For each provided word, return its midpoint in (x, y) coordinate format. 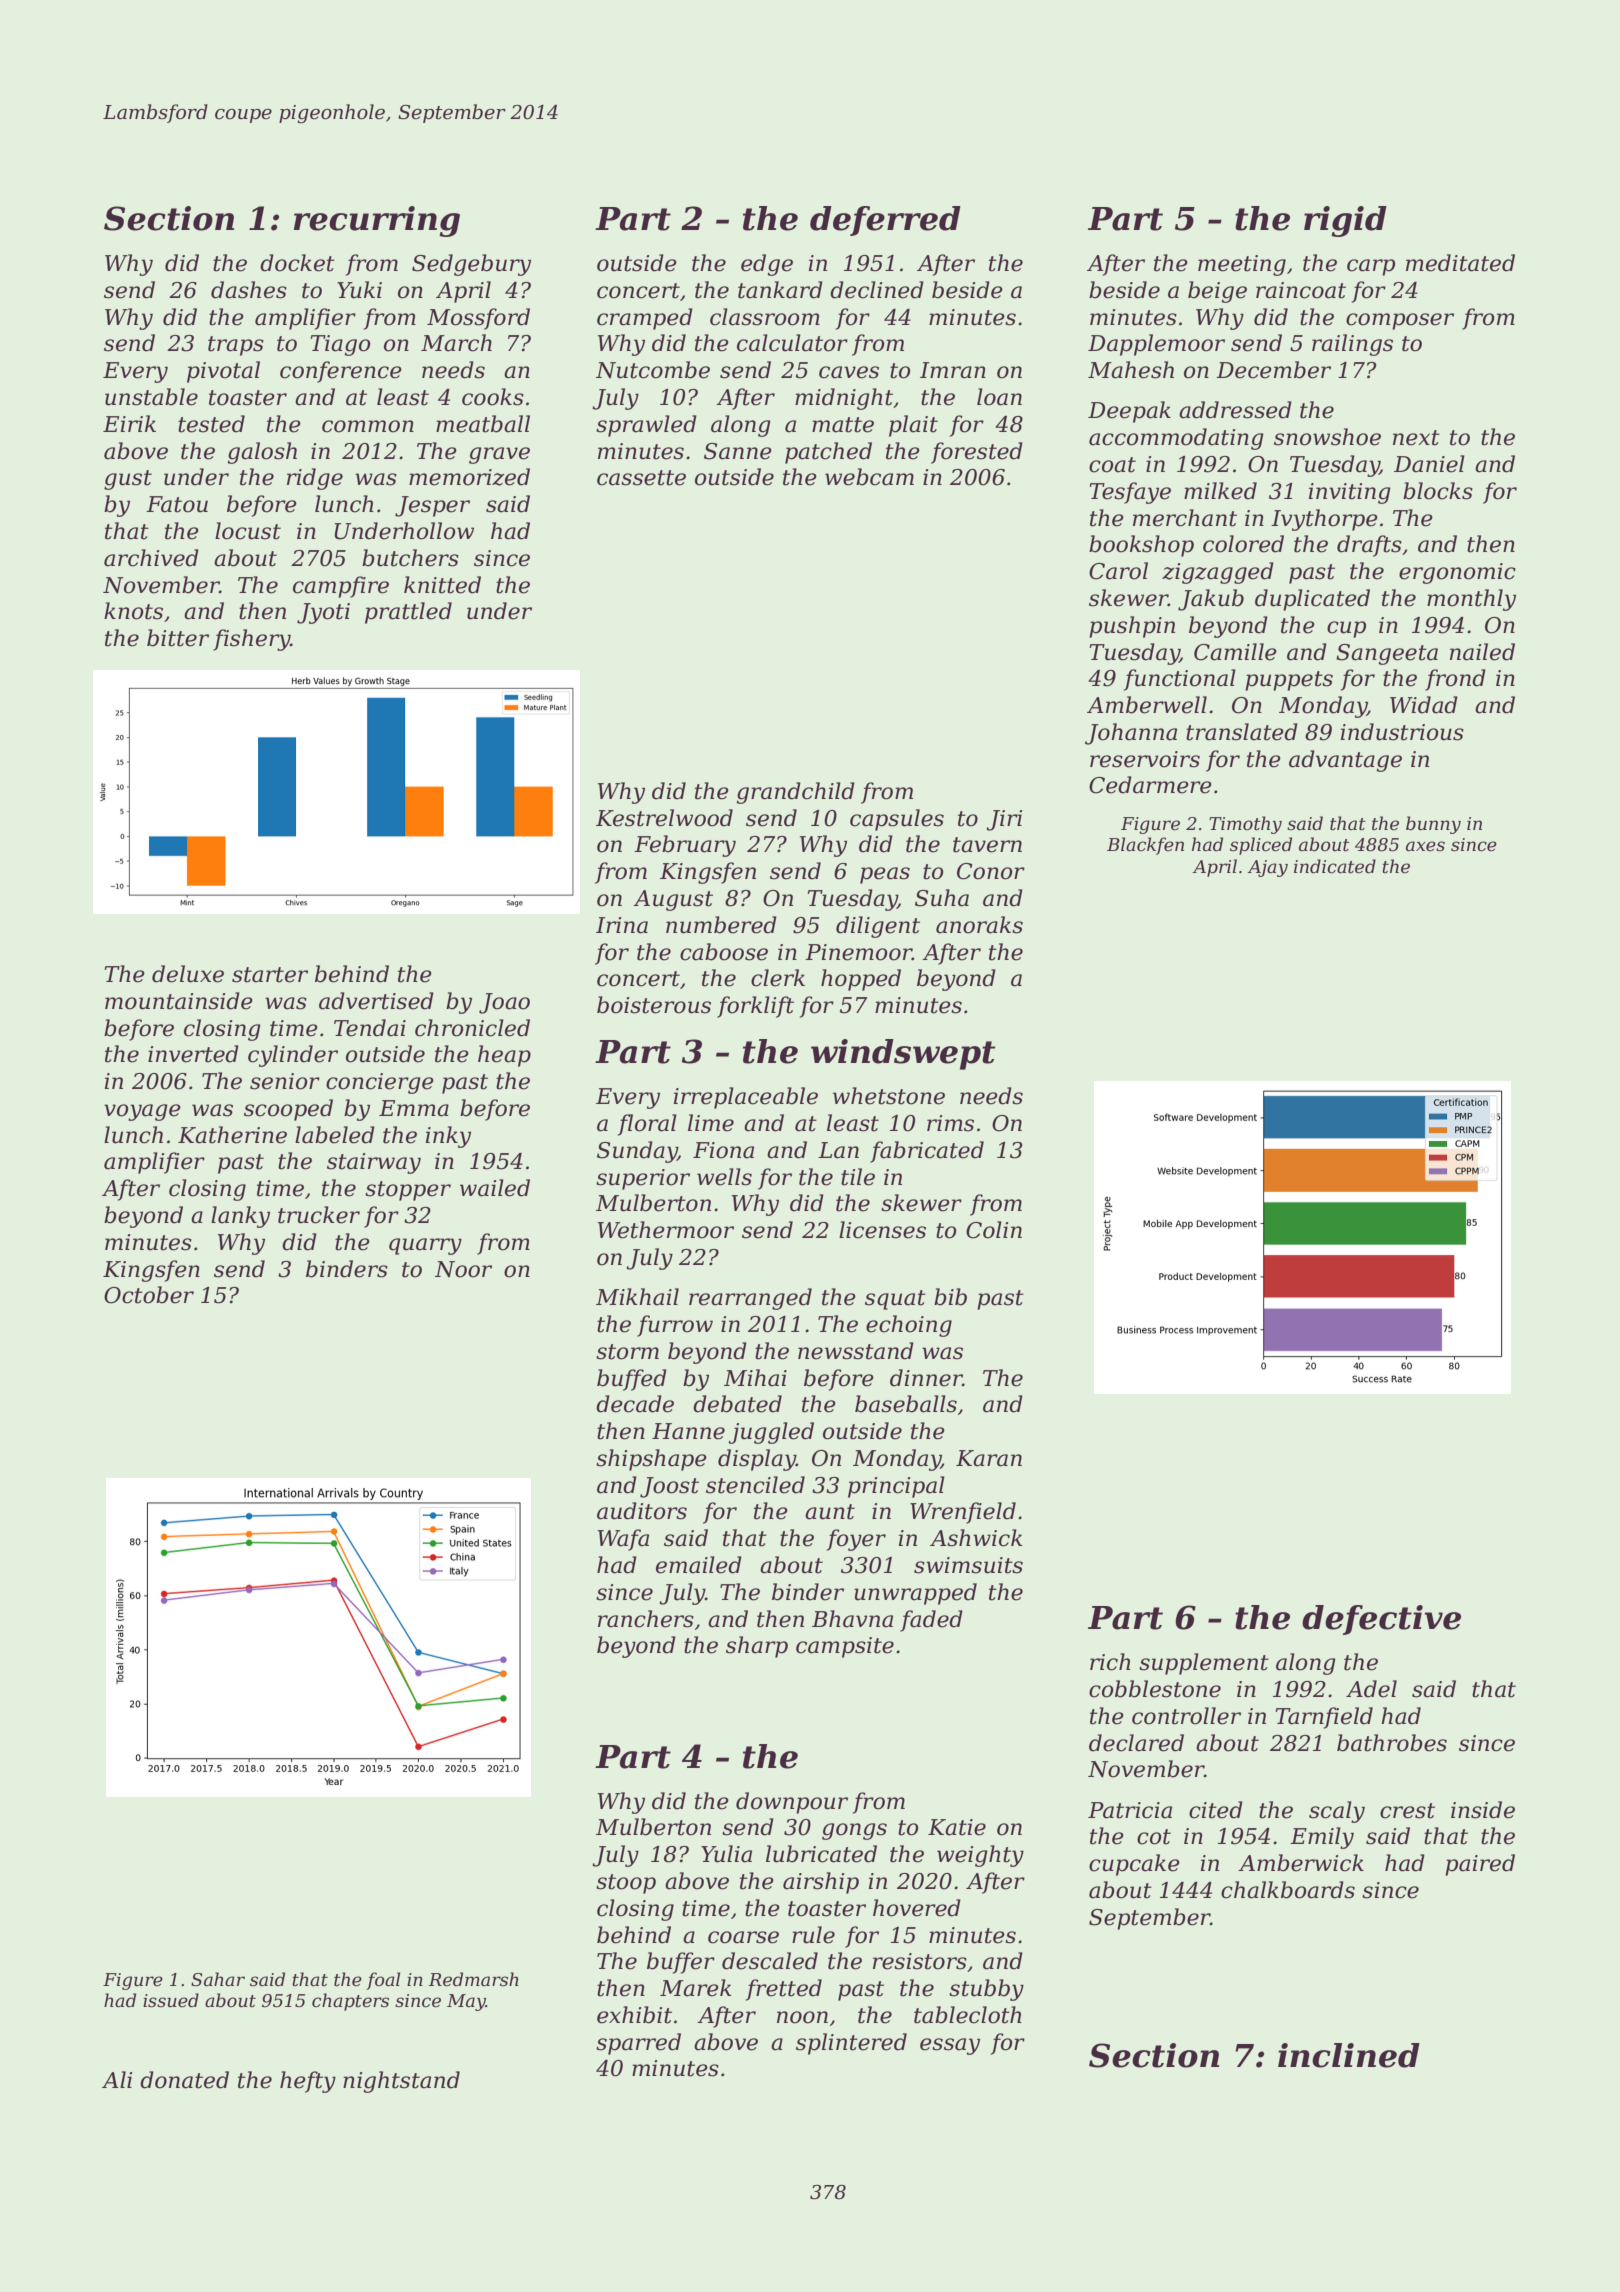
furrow (675, 1326)
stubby (986, 1990)
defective (1381, 1620)
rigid (1345, 221)
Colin (994, 1230)
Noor (463, 1269)
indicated (1335, 866)
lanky (240, 1217)
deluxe (188, 974)
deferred (885, 221)
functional (1180, 680)
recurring (377, 221)
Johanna (1131, 734)
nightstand (401, 2082)
